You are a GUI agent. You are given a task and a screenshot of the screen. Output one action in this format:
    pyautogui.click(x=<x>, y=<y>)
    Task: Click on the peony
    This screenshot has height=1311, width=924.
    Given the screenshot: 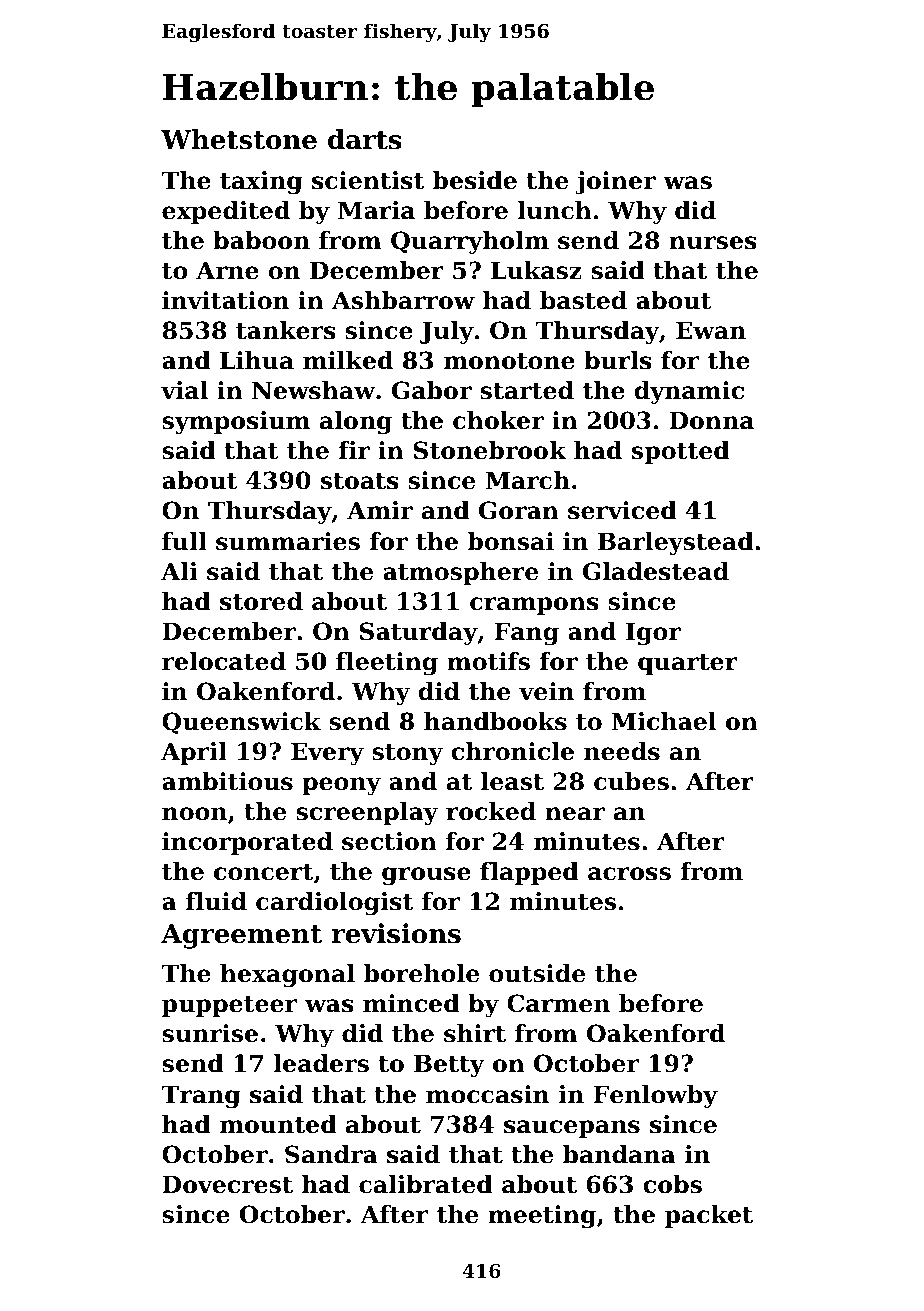 What is the action you would take?
    pyautogui.click(x=341, y=786)
